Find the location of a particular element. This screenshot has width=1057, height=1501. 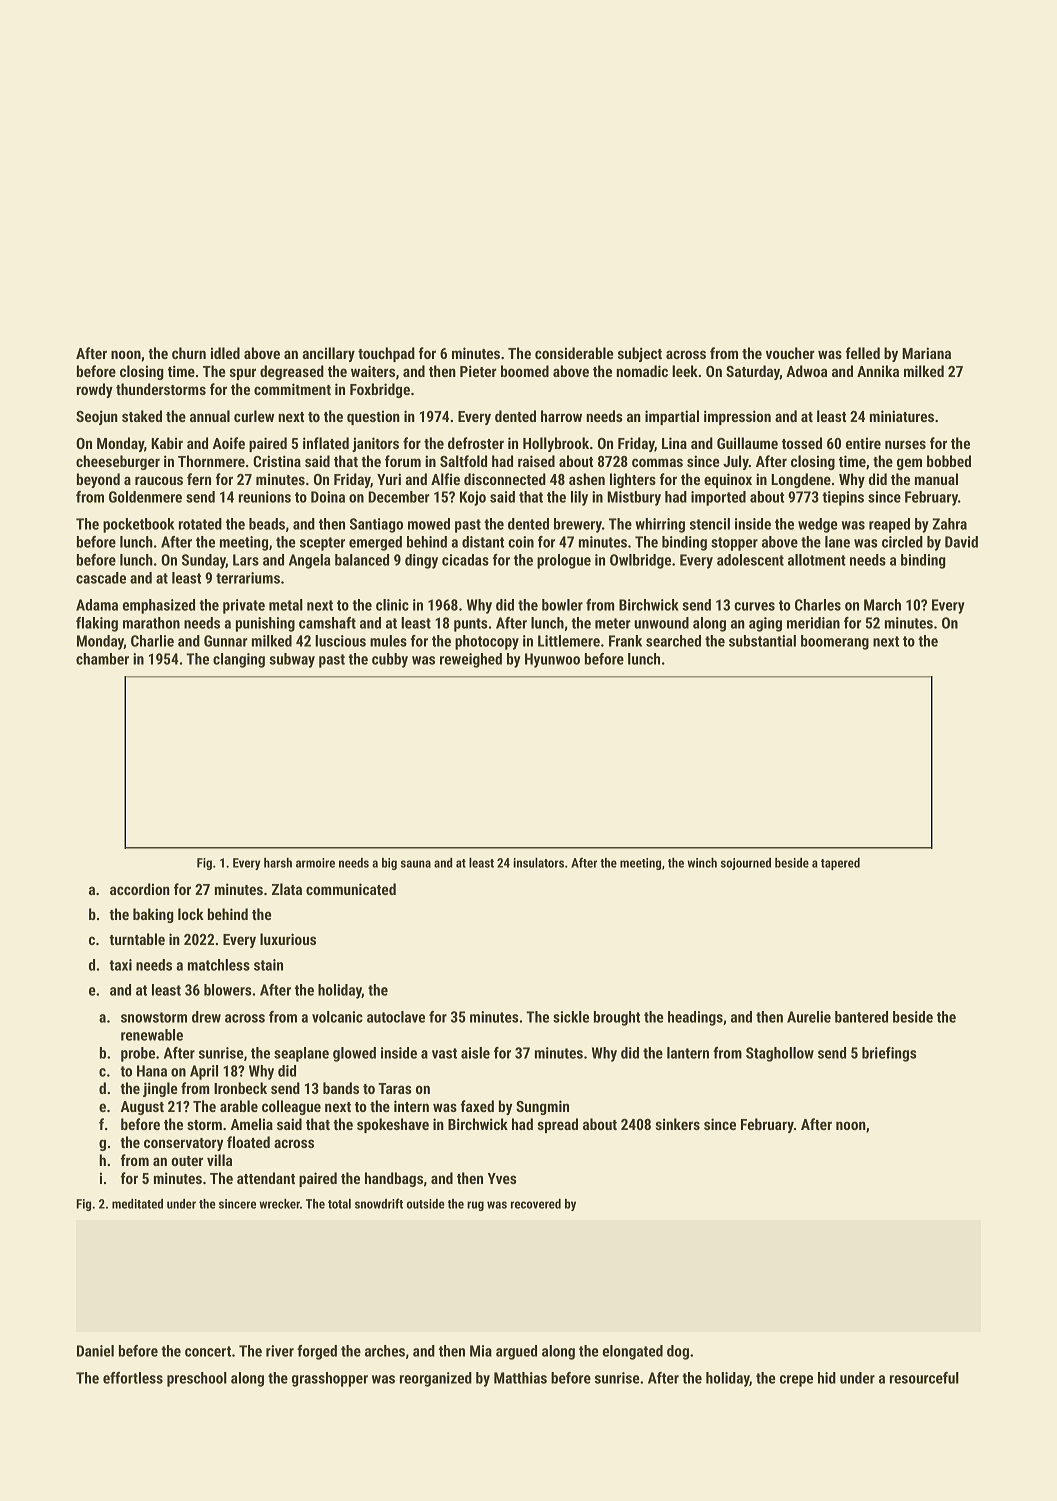

Doina is located at coordinates (328, 497).
